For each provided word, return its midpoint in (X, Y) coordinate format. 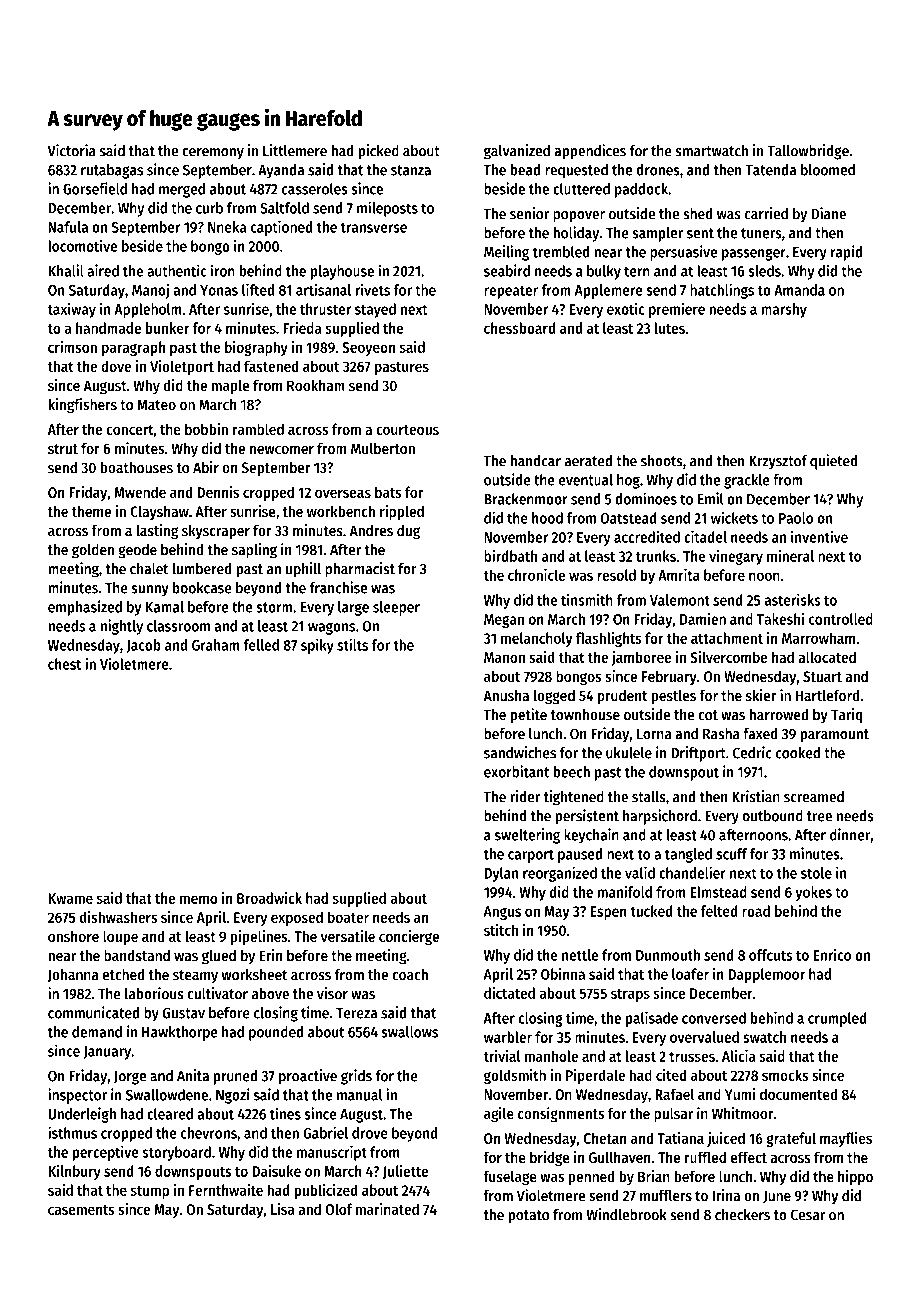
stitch (501, 930)
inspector (77, 1096)
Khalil (66, 270)
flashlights (609, 639)
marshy (784, 310)
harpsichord (660, 817)
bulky (604, 272)
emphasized (85, 608)
